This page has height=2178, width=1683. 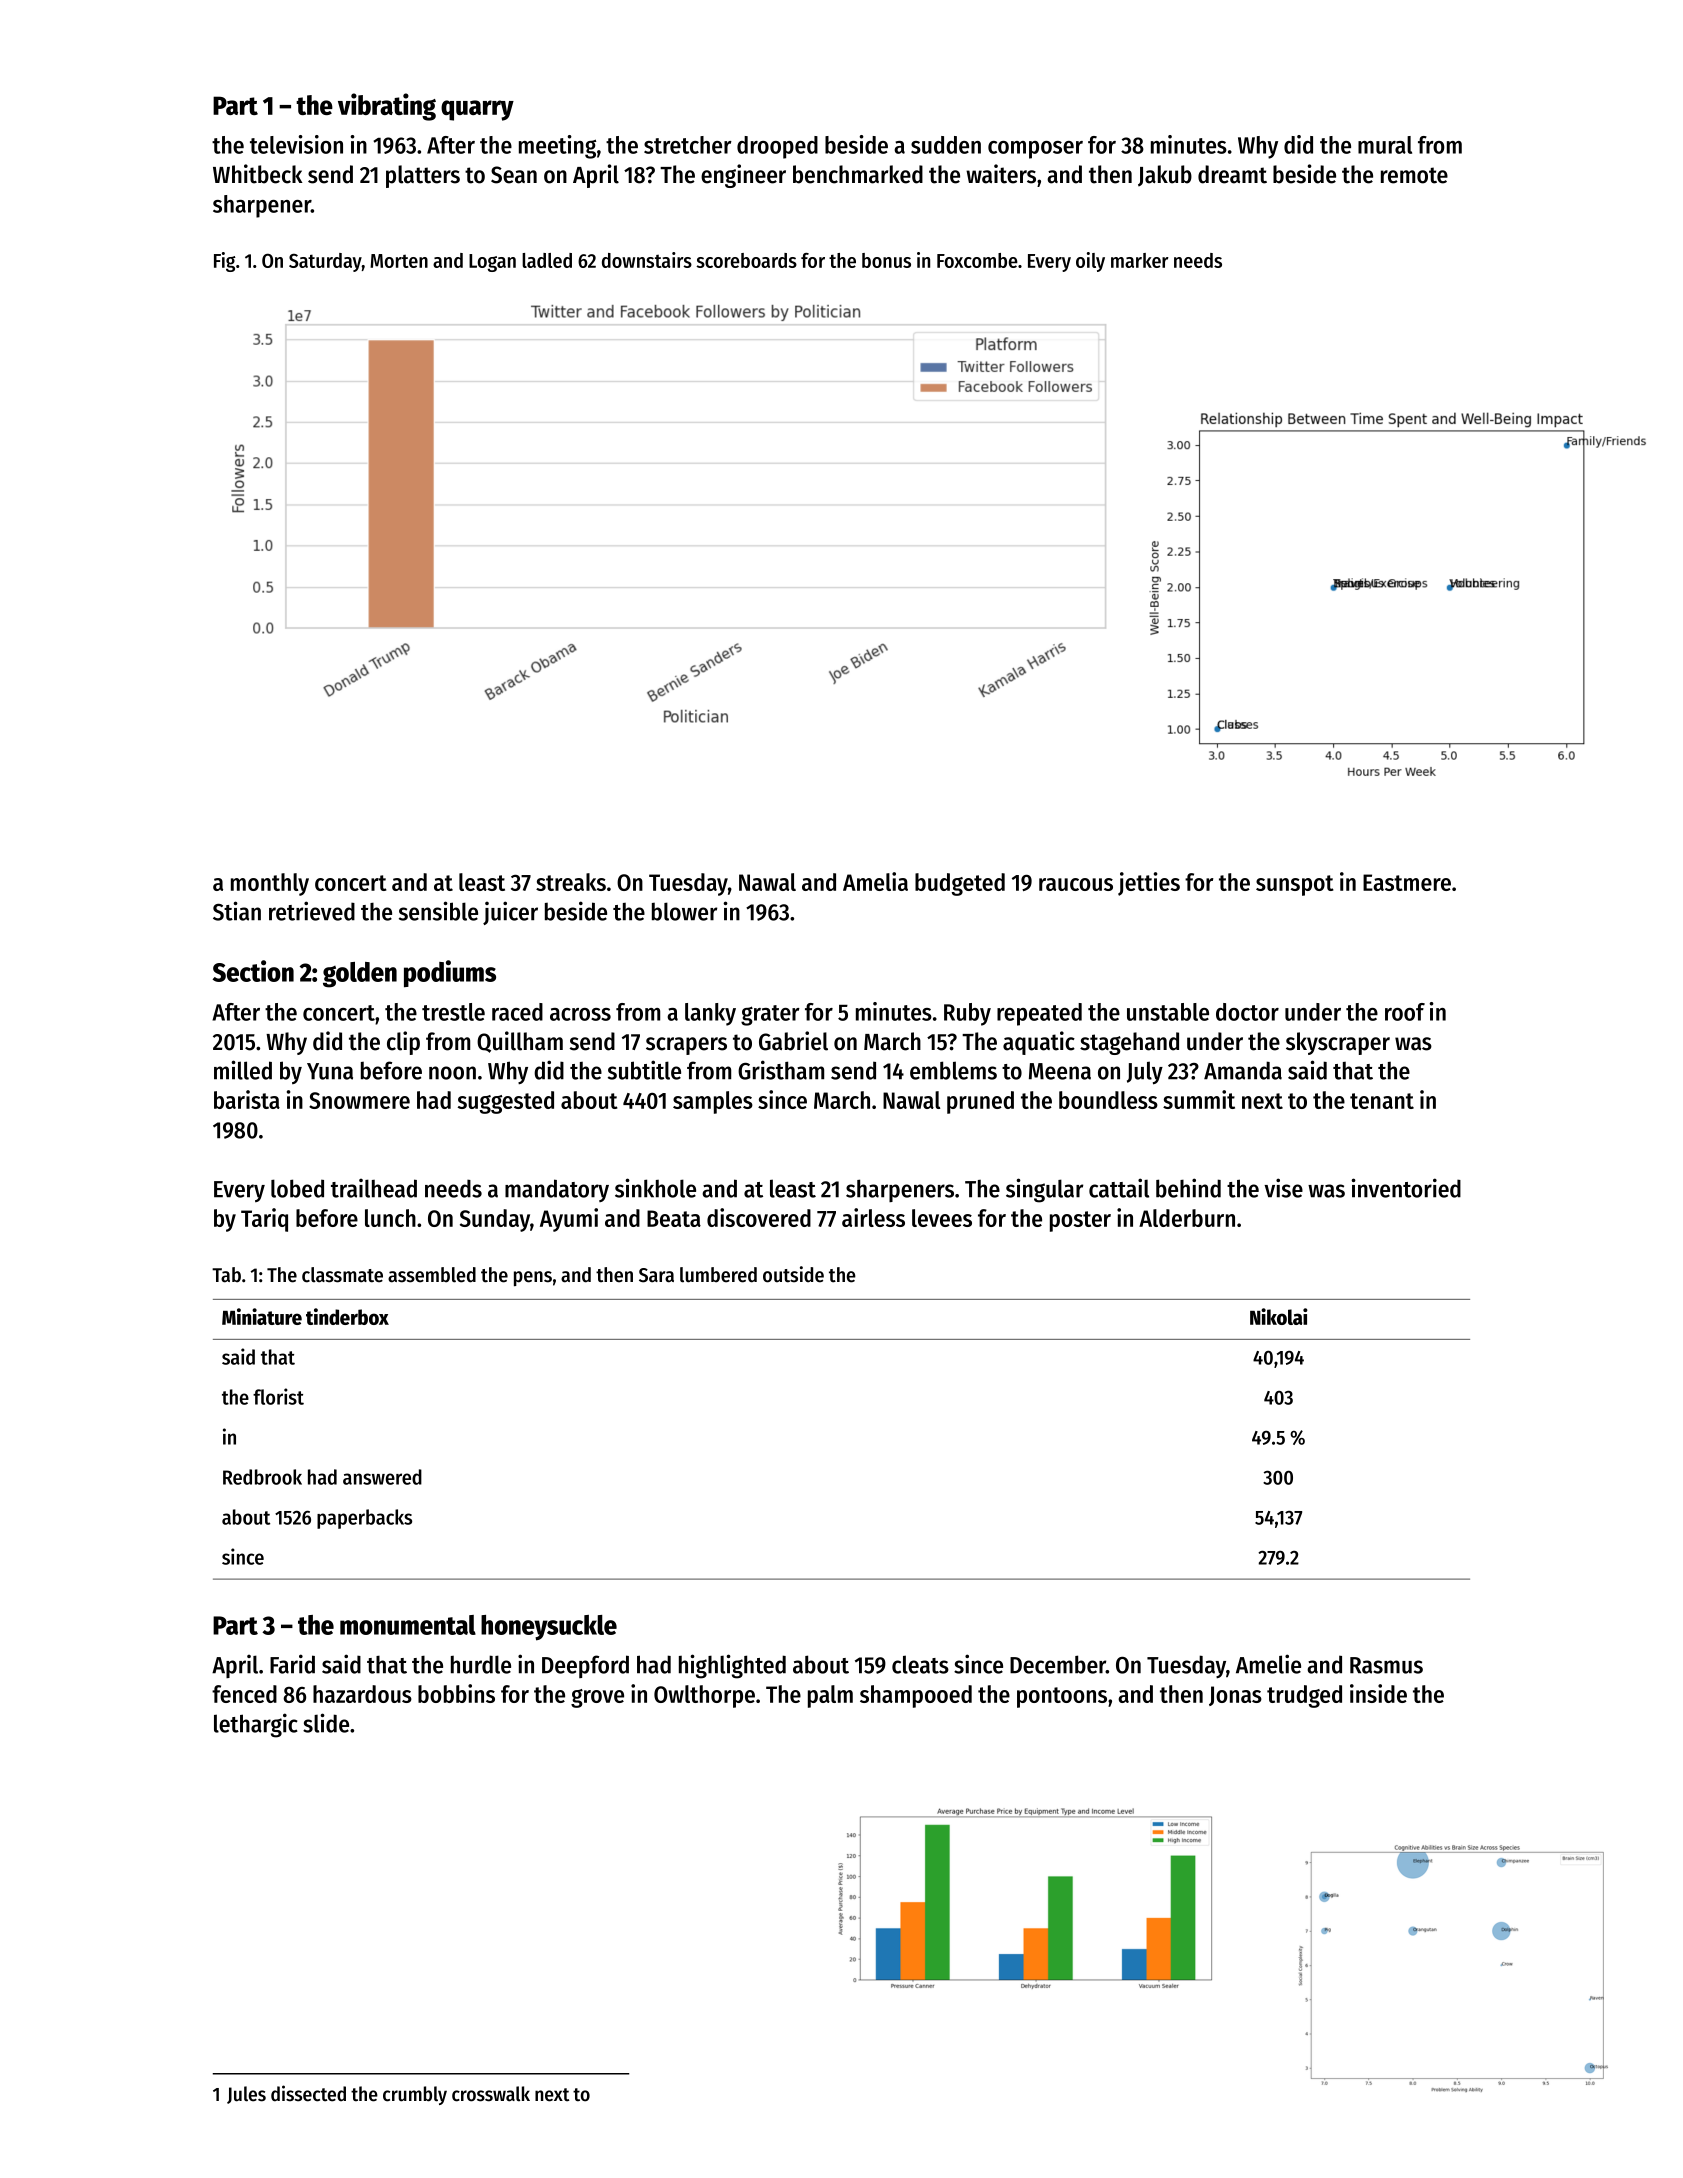 What do you see at coordinates (438, 911) in the page?
I see `sensible` at bounding box center [438, 911].
